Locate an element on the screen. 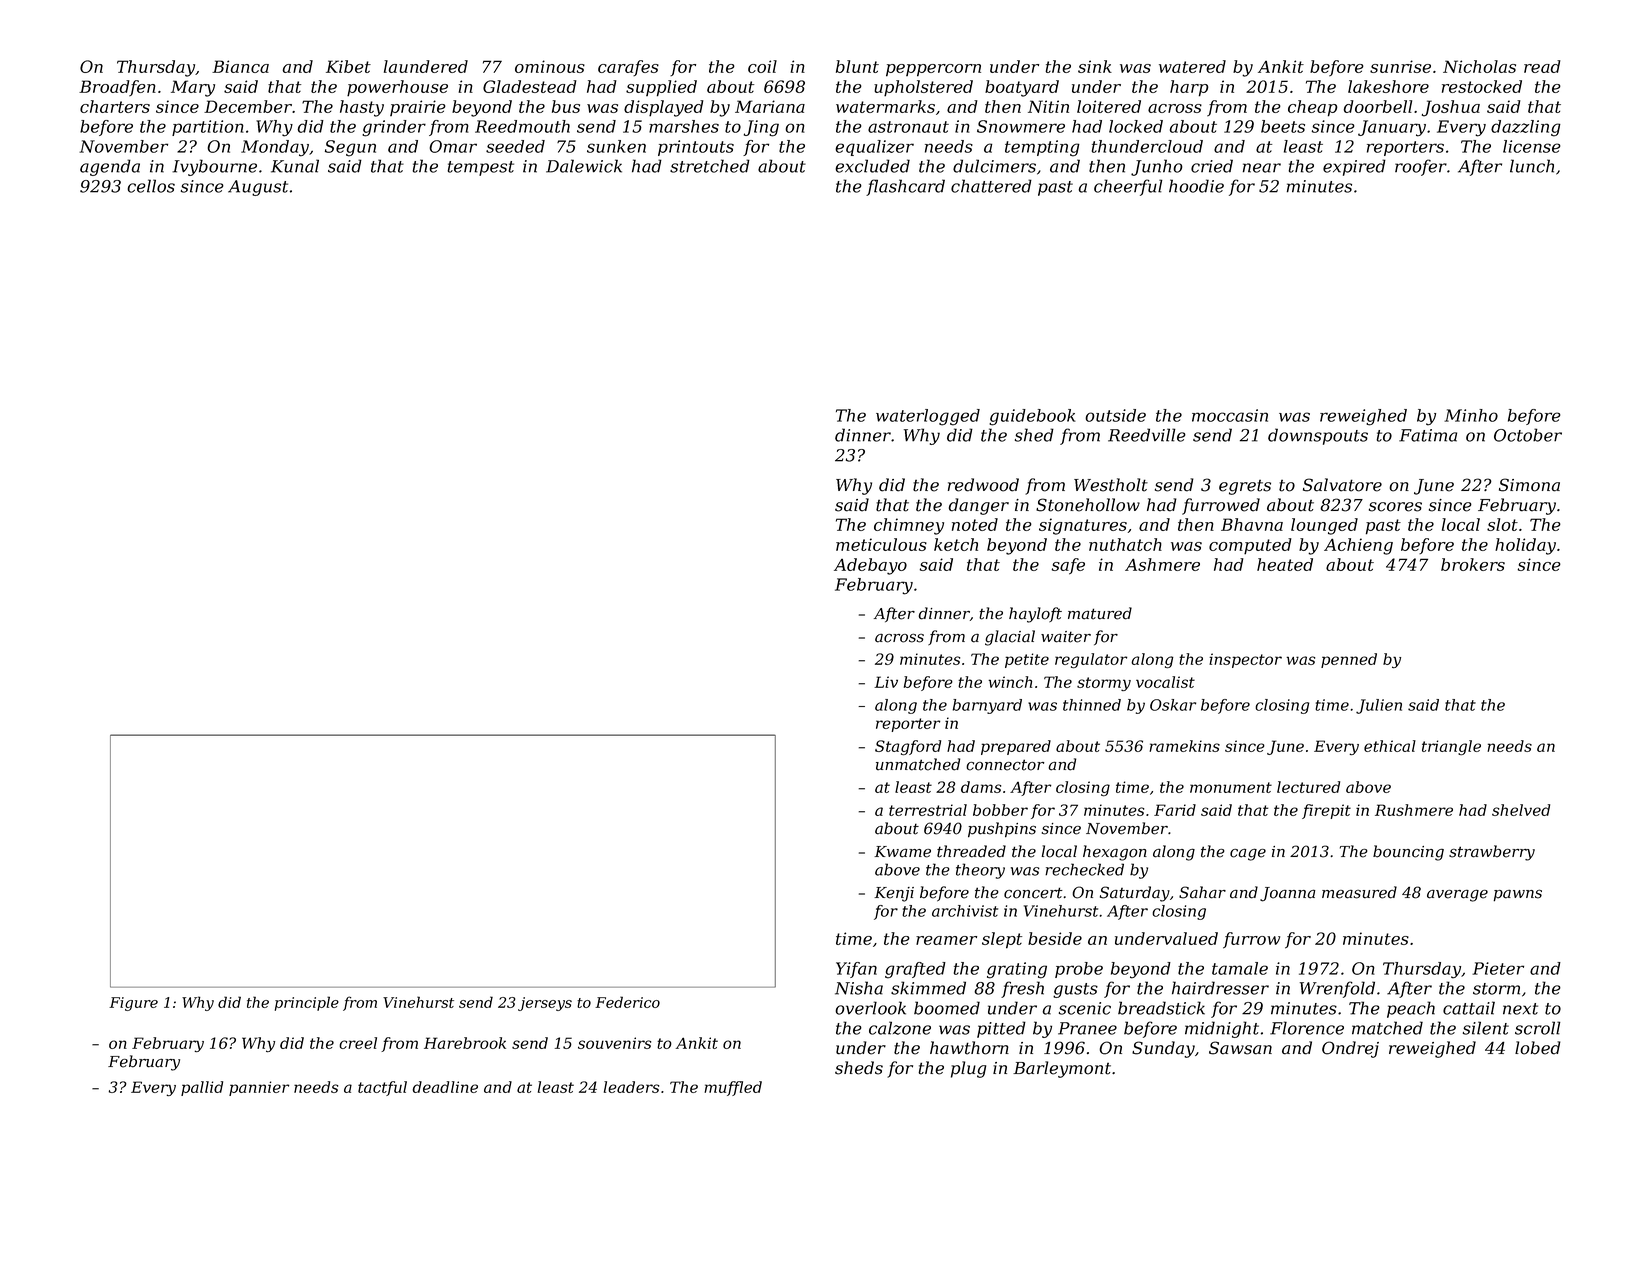 This screenshot has height=1268, width=1641. August is located at coordinates (258, 188).
